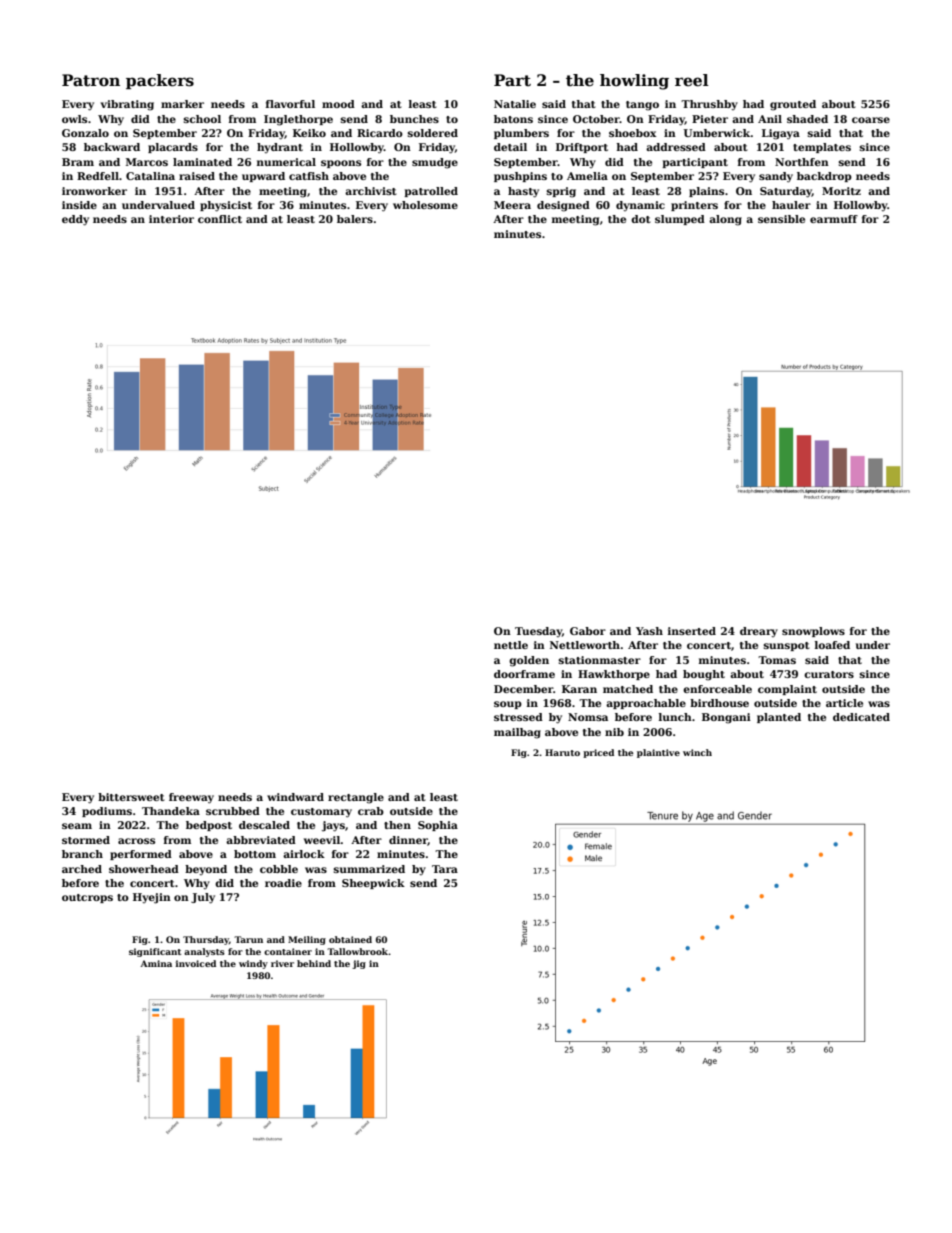 The image size is (952, 1233). I want to click on mood, so click(338, 104).
